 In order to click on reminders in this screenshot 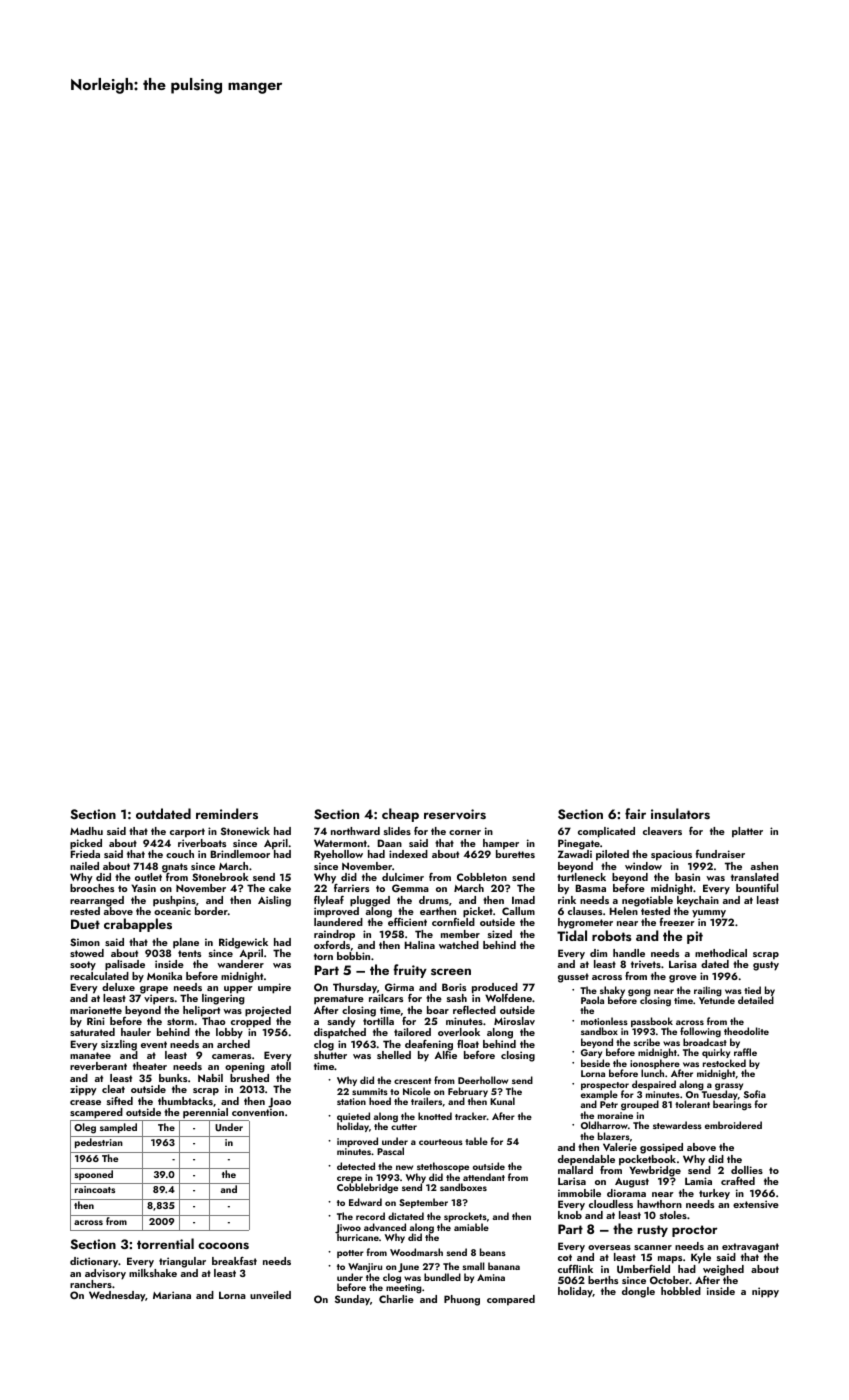, I will do `click(227, 814)`.
